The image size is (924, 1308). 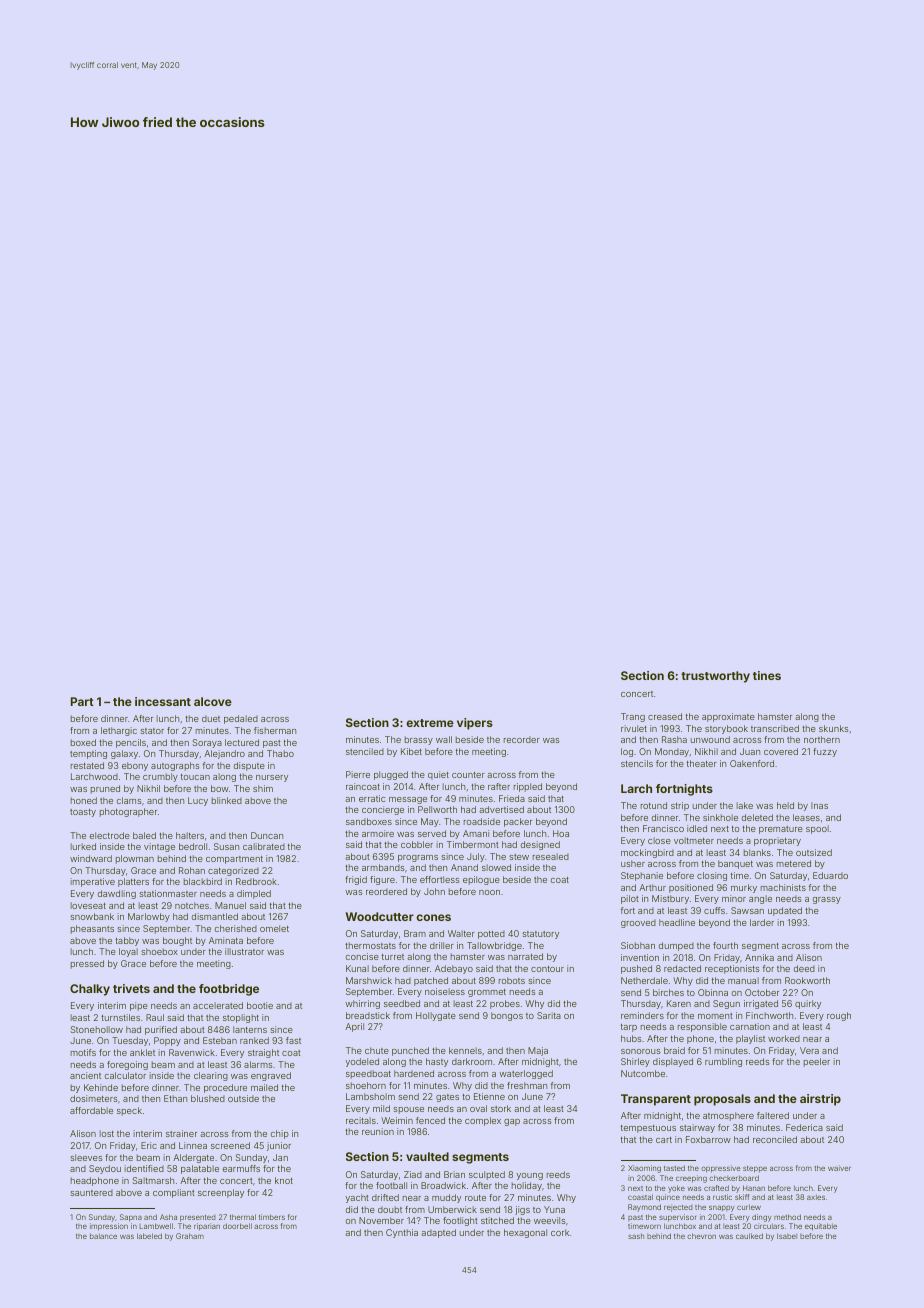 I want to click on fenced, so click(x=430, y=1120).
